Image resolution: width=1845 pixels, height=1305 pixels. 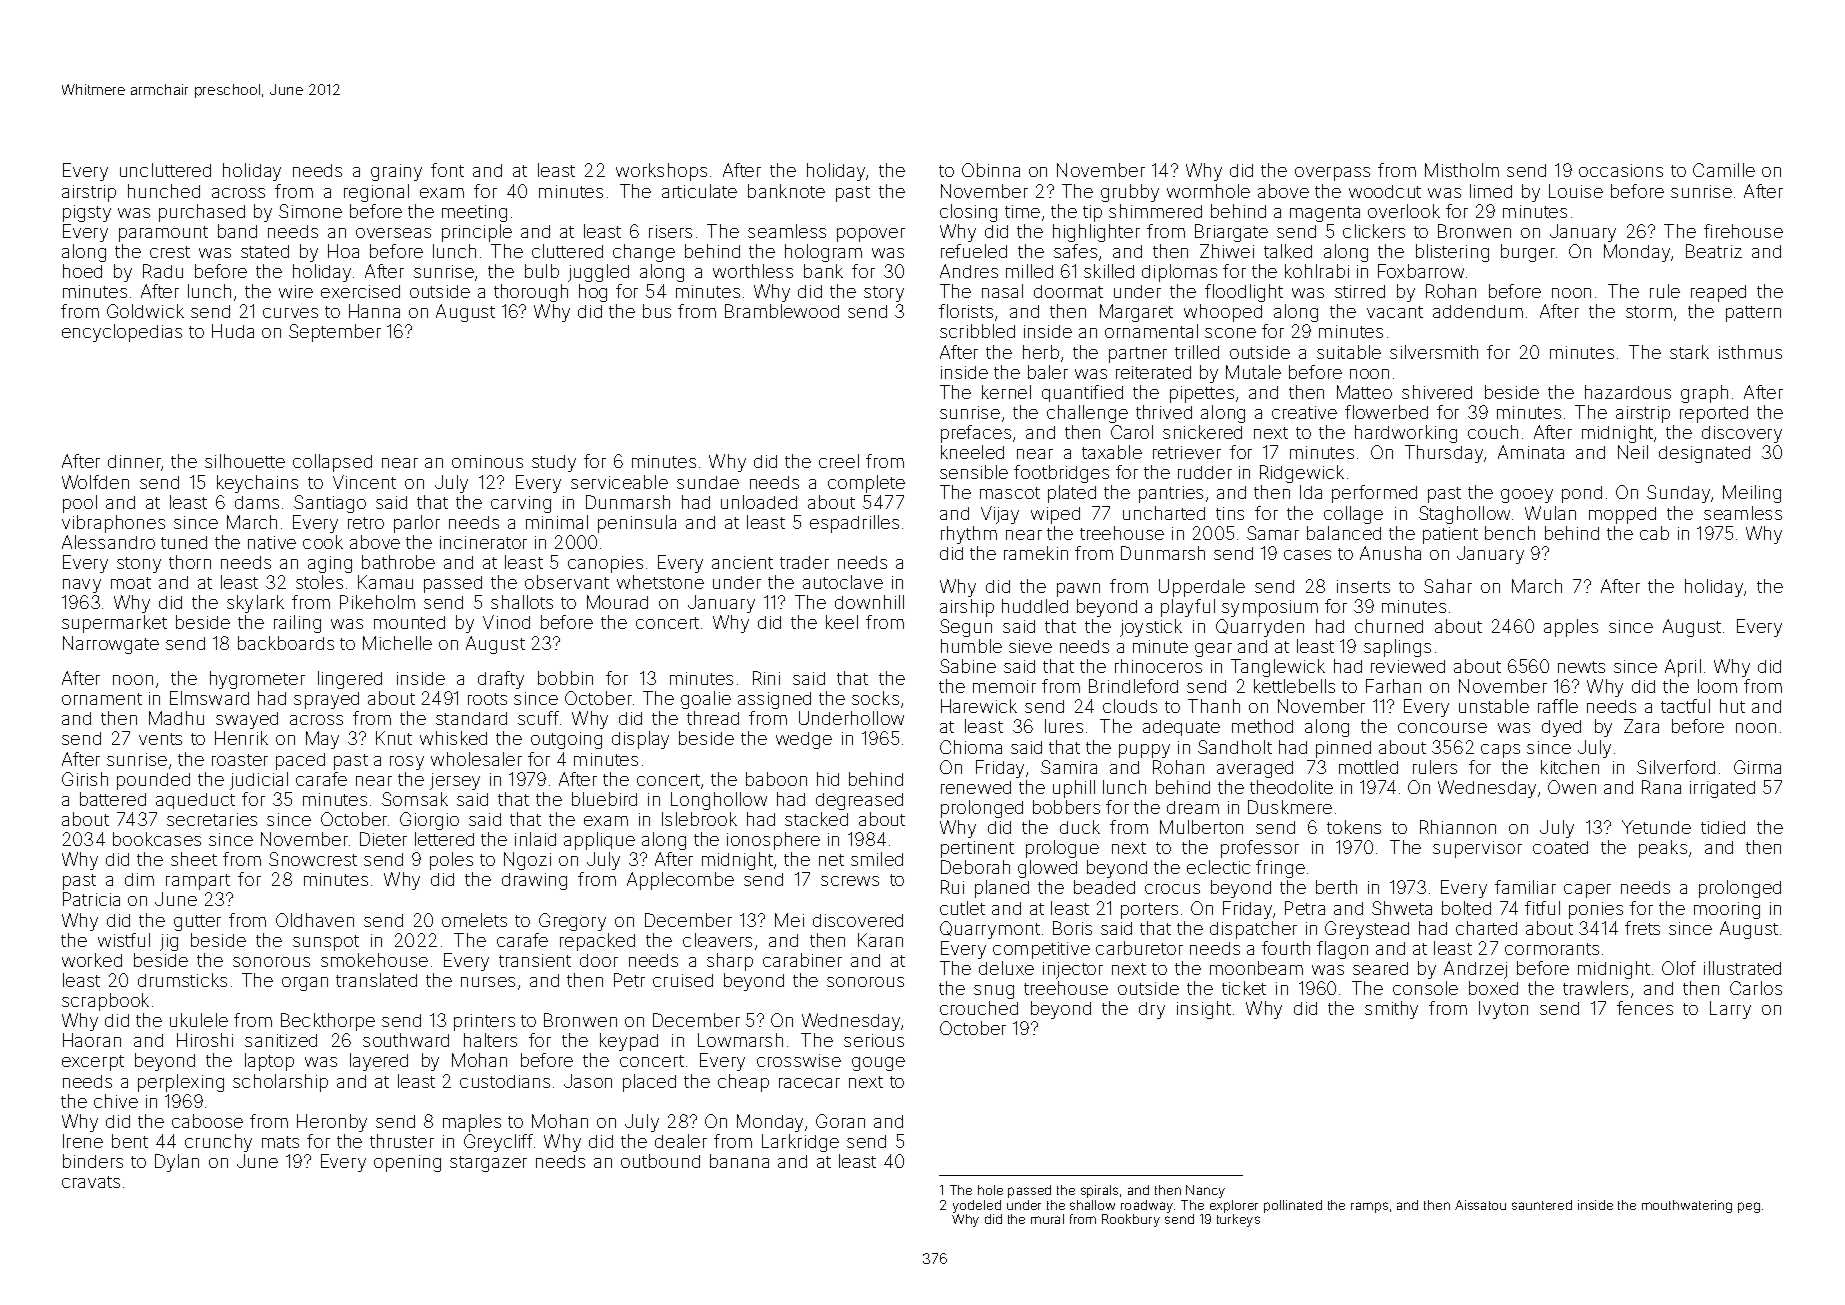 I want to click on omelets, so click(x=474, y=920).
